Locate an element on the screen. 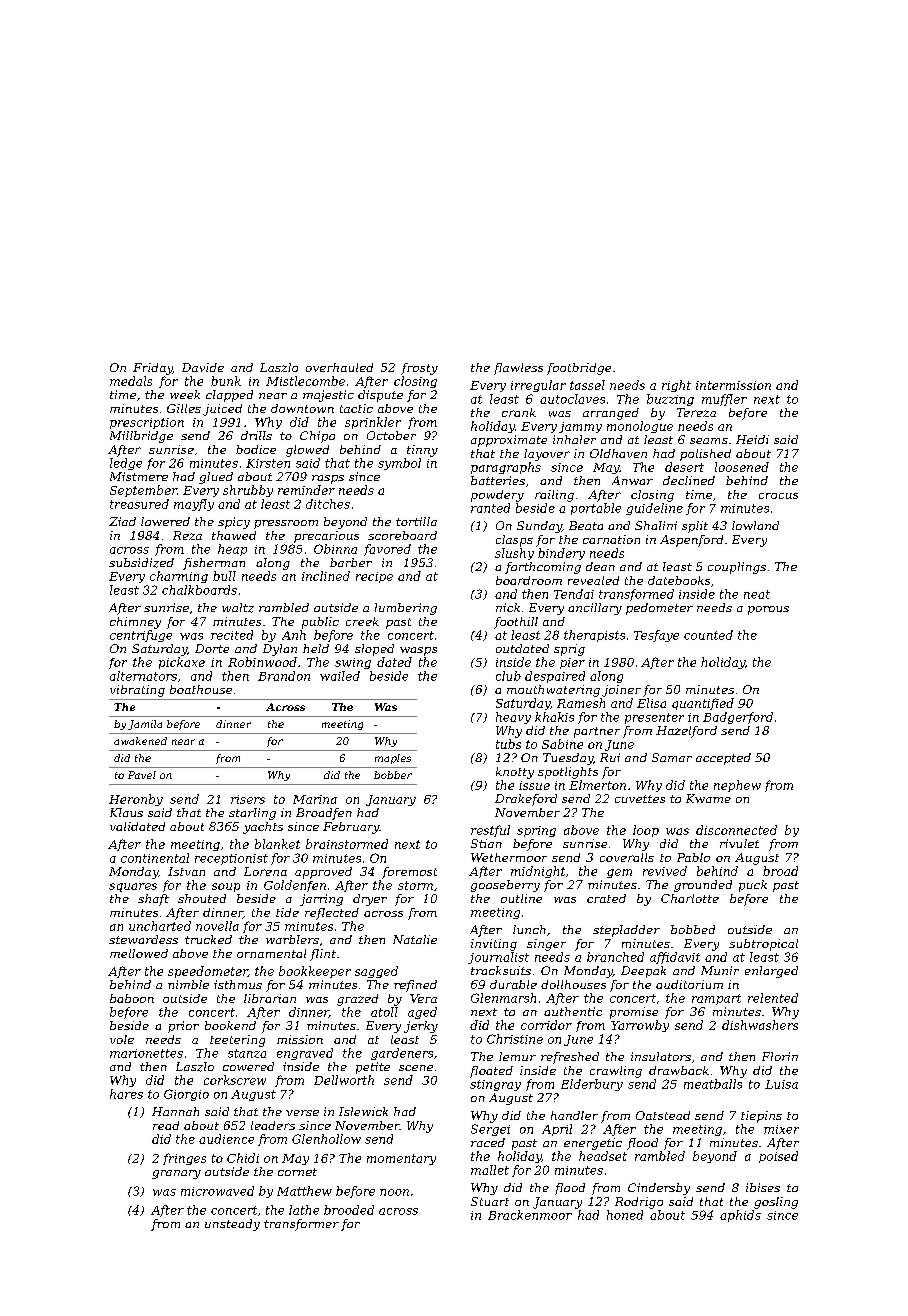 The width and height of the screenshot is (908, 1316). footbridge is located at coordinates (579, 369).
